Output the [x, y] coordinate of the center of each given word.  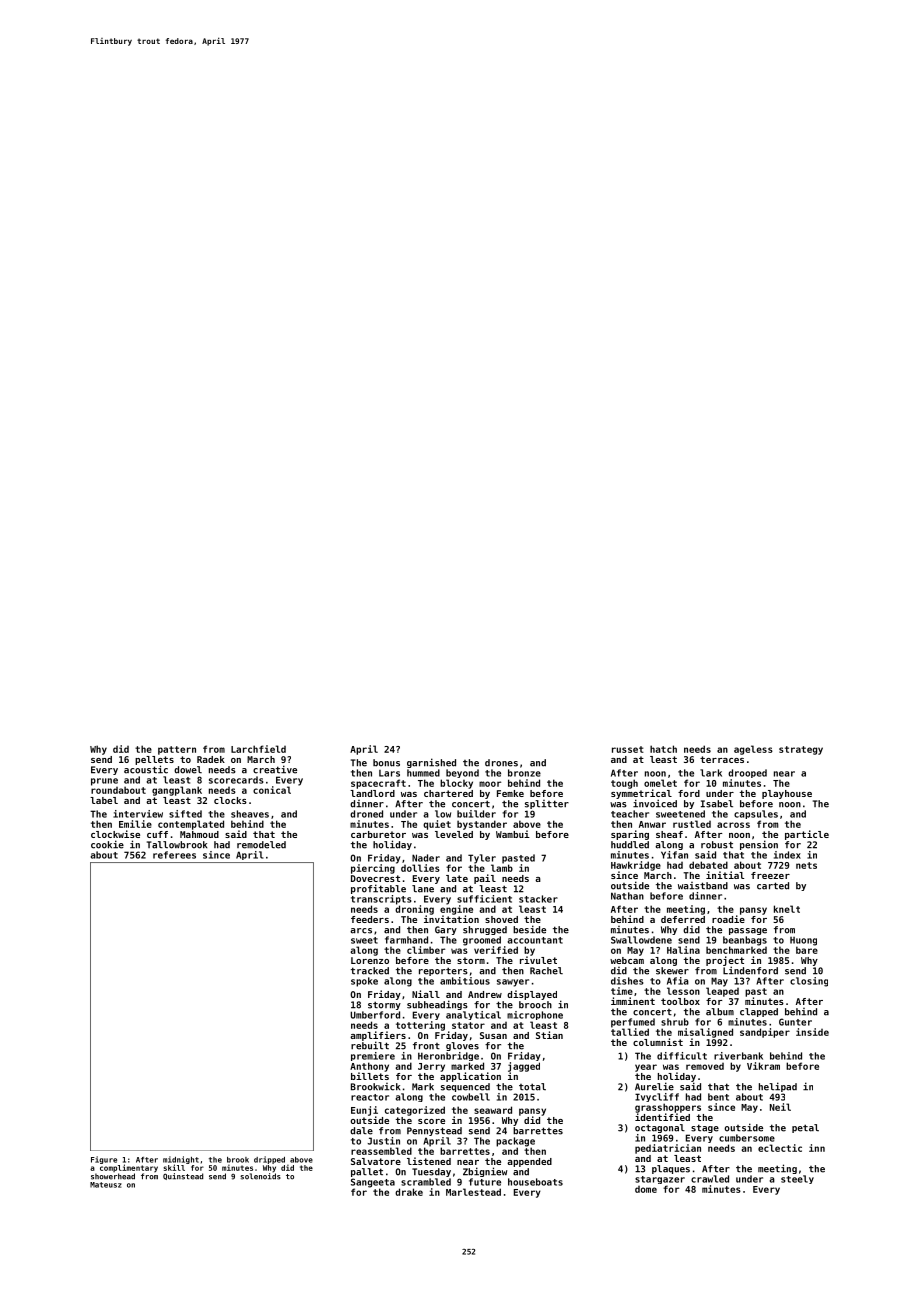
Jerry [431, 1067]
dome [646, 1189]
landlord [372, 793]
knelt [787, 909]
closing [809, 982]
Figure [104, 1160]
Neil [780, 1107]
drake [409, 1192]
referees [174, 855]
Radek [211, 759]
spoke [364, 982]
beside [529, 929]
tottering [420, 1026]
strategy [801, 750]
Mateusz [106, 1185]
